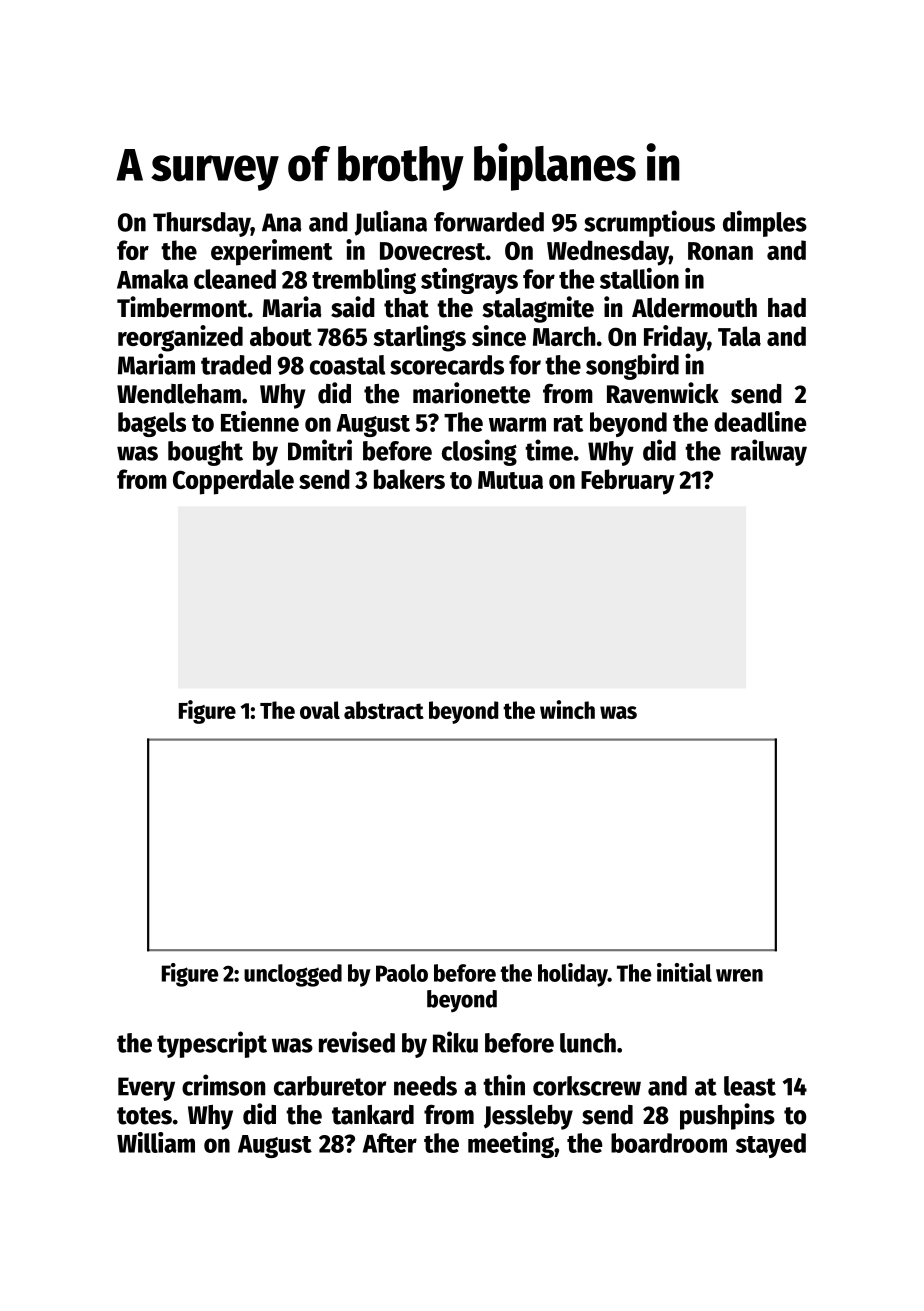 The height and width of the page is (1311, 924). I want to click on crimson, so click(223, 1085).
